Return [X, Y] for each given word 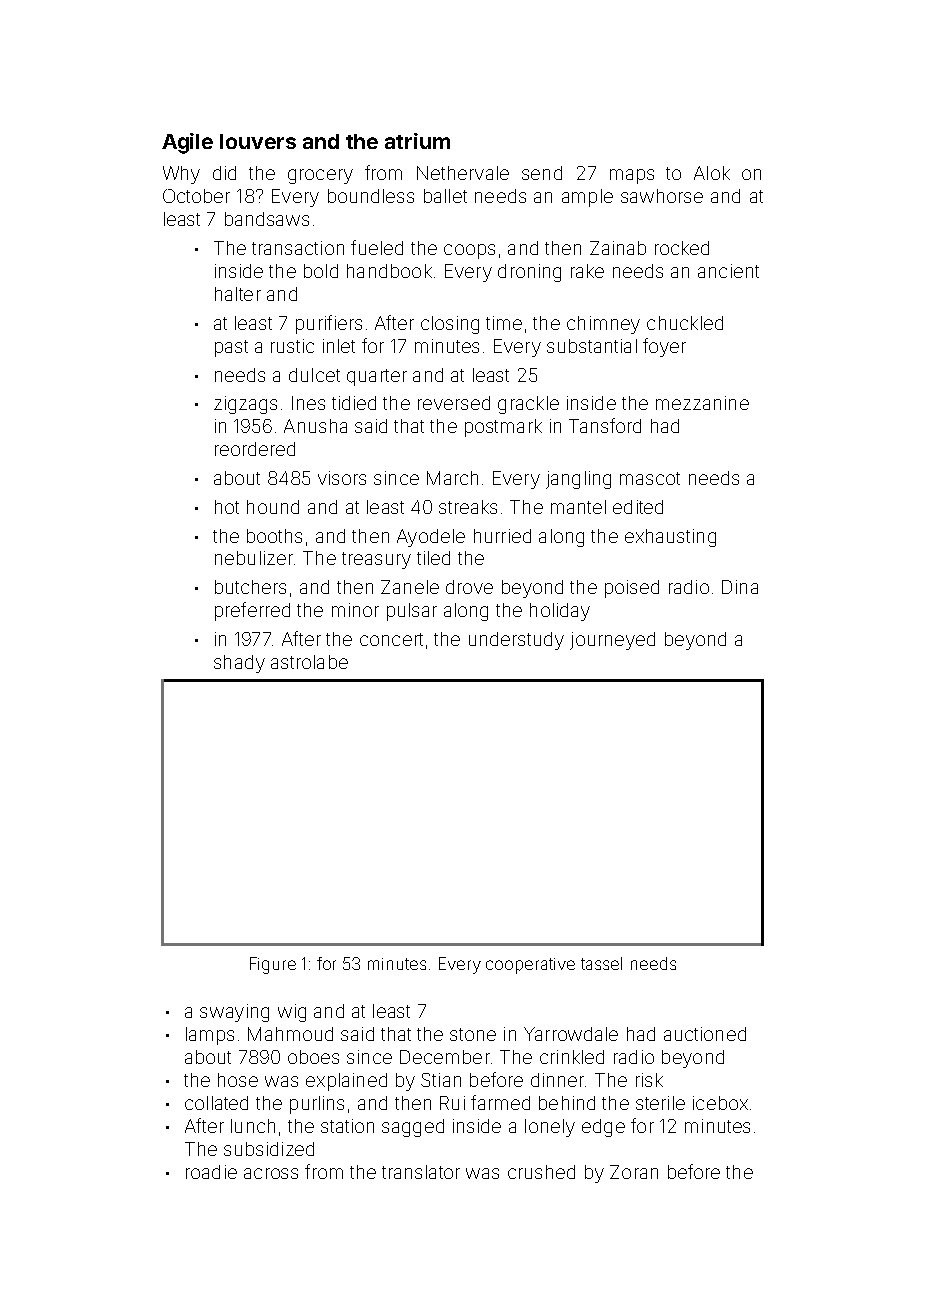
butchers [250, 587]
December [445, 1057]
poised [632, 589]
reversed [454, 403]
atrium [417, 141]
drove [469, 587]
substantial [592, 346]
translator [421, 1172]
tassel [601, 963]
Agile [187, 143]
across [271, 1173]
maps [632, 176]
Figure [273, 965]
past [231, 348]
